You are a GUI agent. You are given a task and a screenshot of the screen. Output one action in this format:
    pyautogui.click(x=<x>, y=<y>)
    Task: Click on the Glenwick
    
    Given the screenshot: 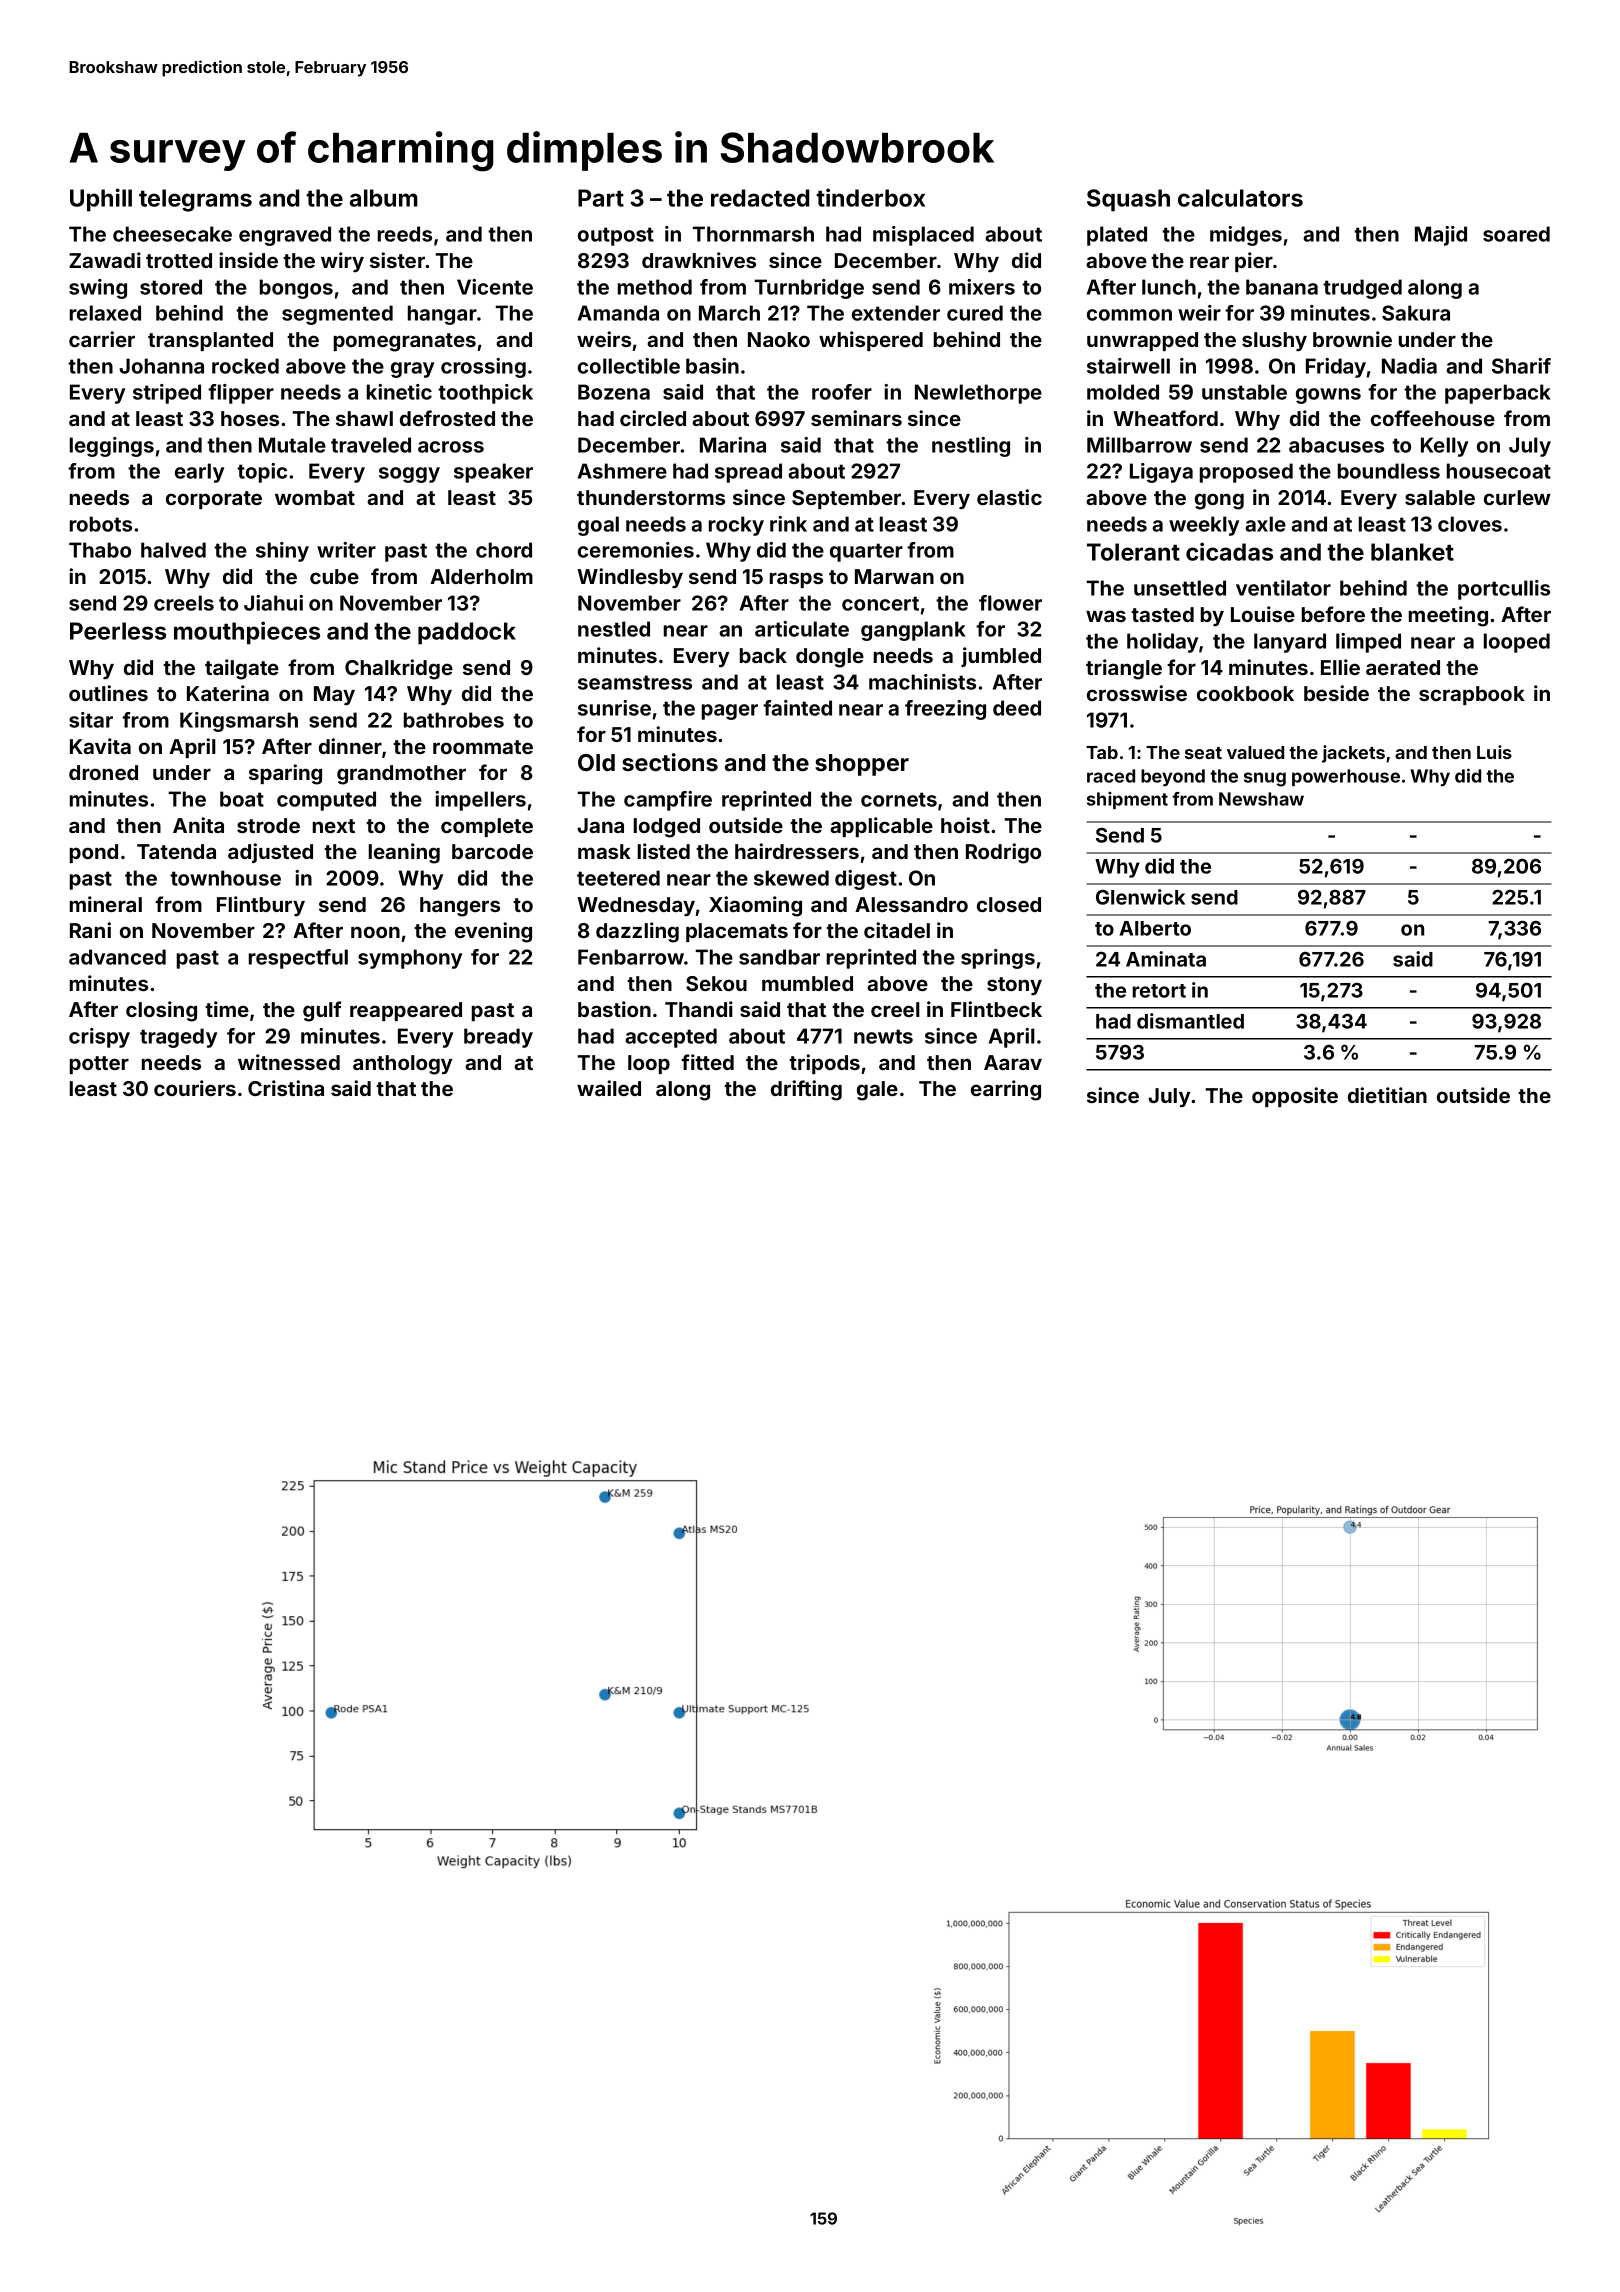 What is the action you would take?
    pyautogui.click(x=1140, y=897)
